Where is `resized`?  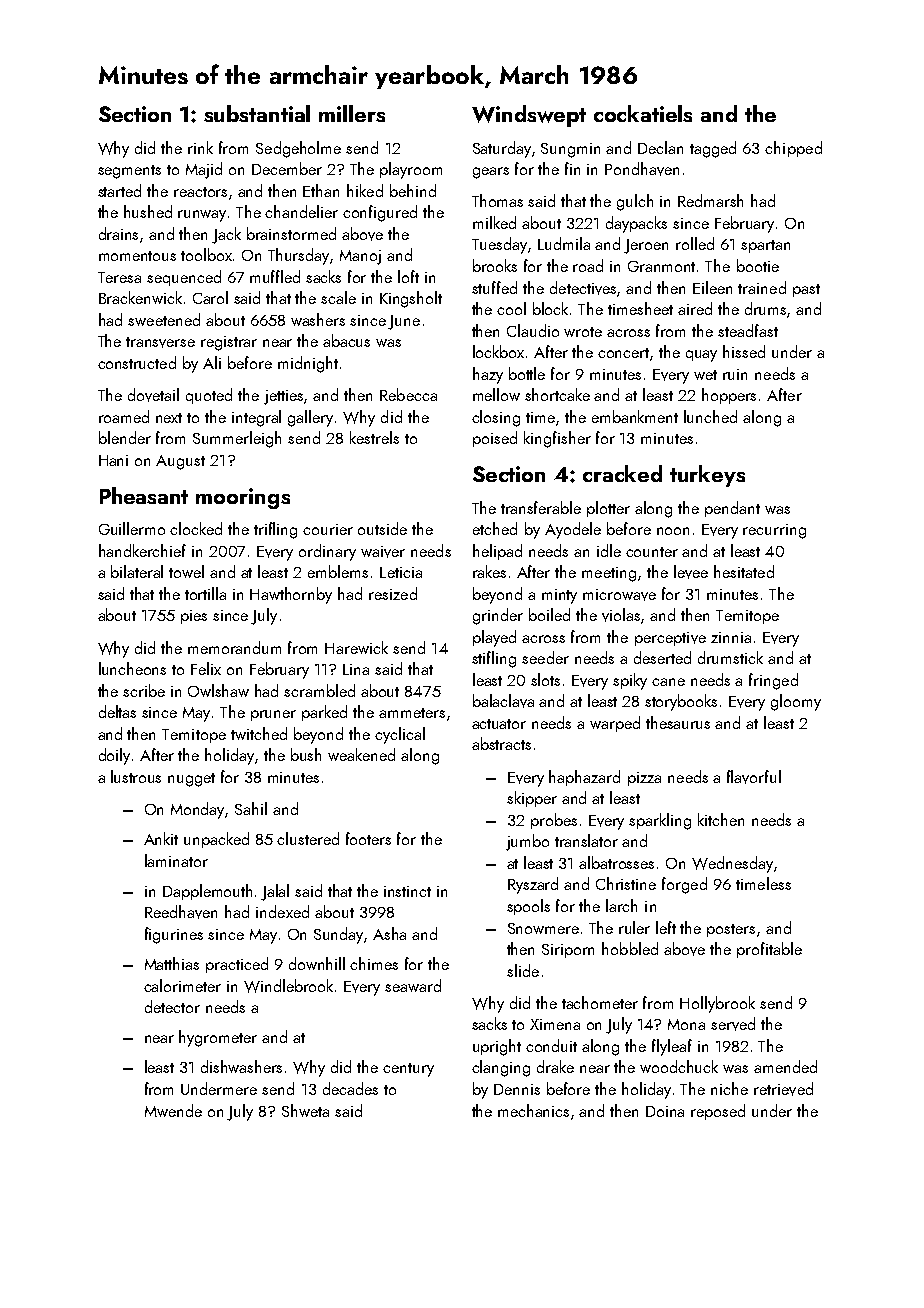
resized is located at coordinates (393, 593).
